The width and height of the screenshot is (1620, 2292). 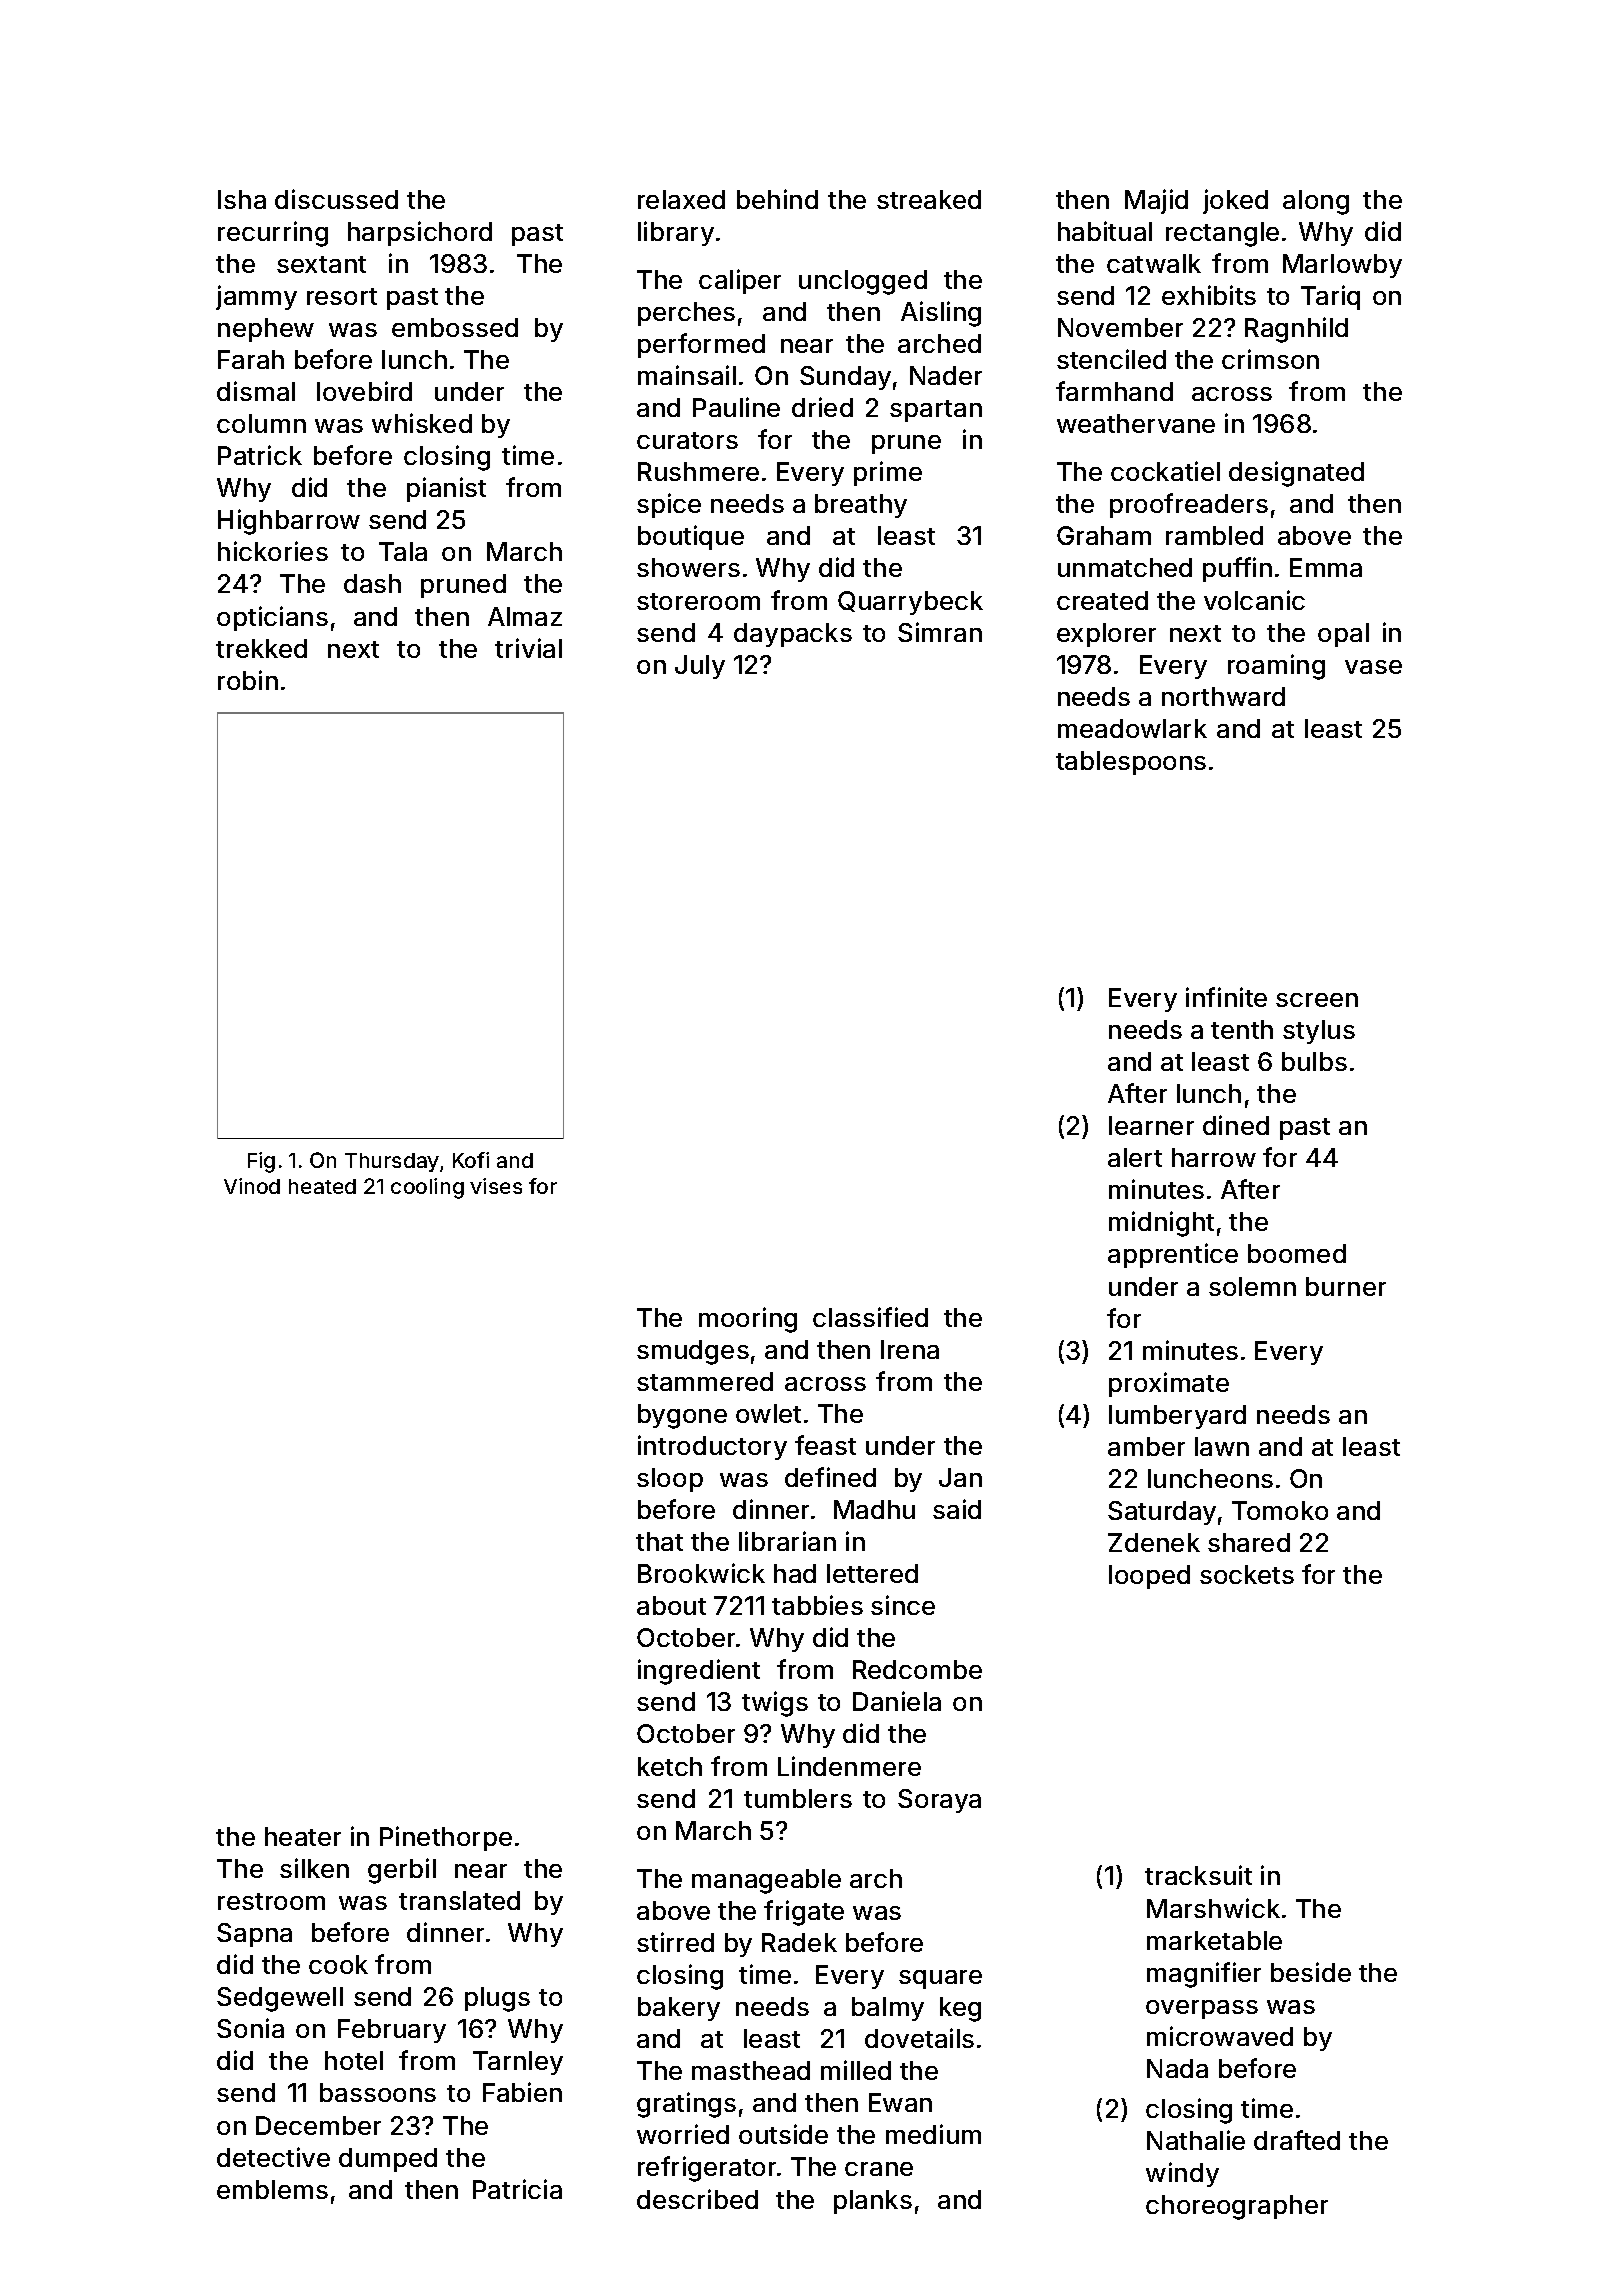 What do you see at coordinates (1317, 1000) in the screenshot?
I see `screen` at bounding box center [1317, 1000].
